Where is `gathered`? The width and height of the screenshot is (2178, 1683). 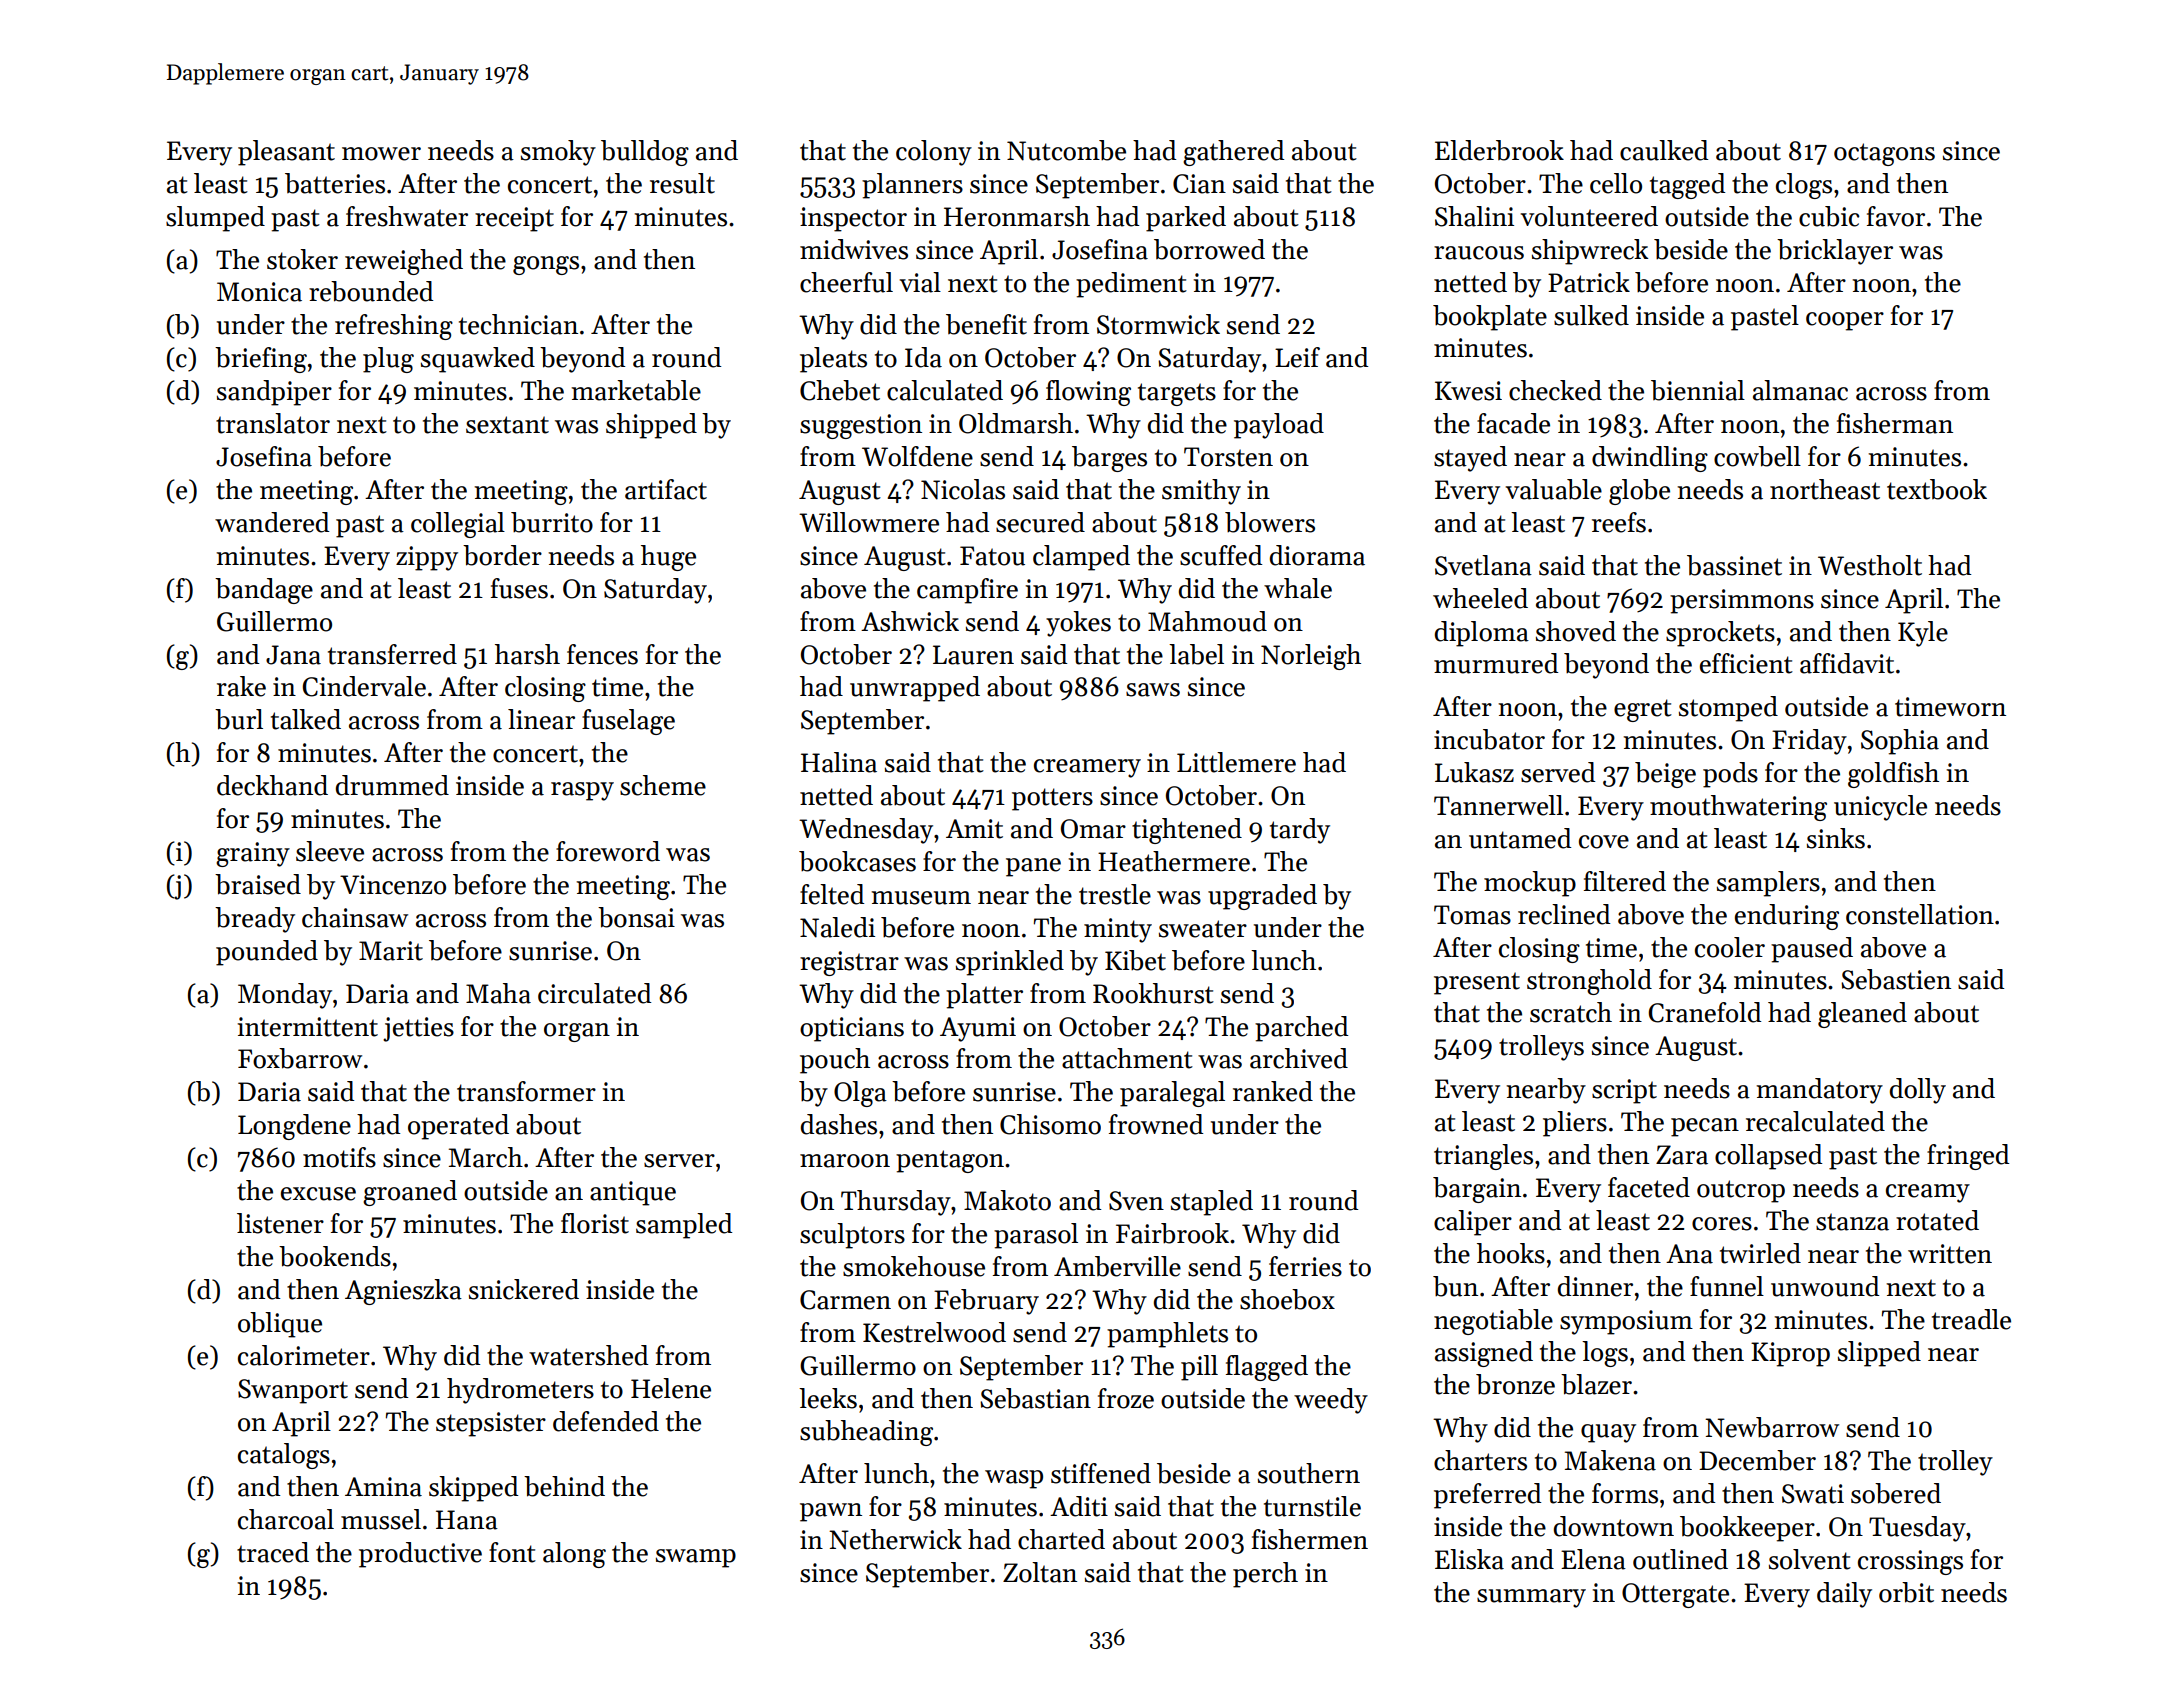
gathered is located at coordinates (1233, 153).
